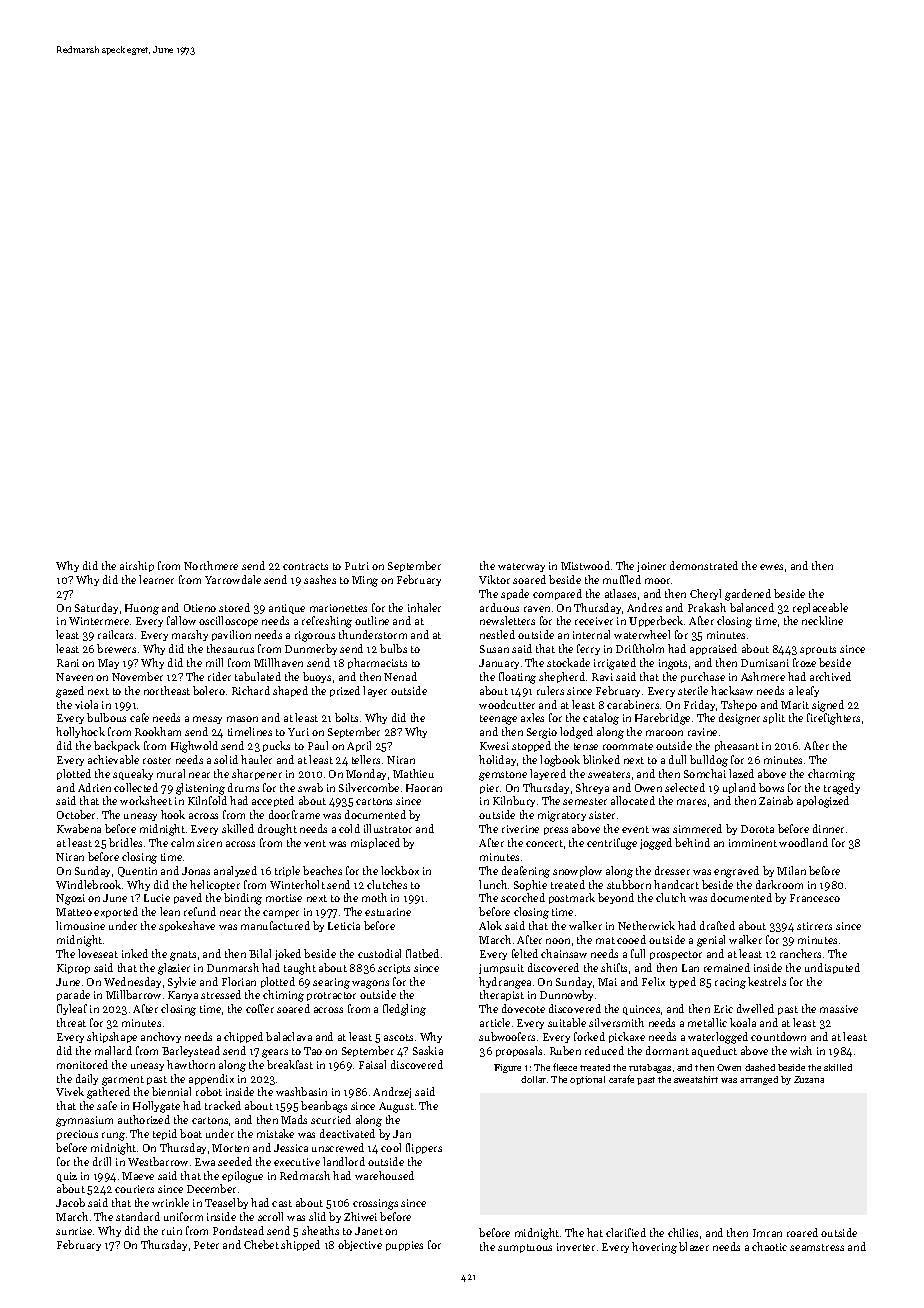 This screenshot has height=1308, width=924. What do you see at coordinates (76, 814) in the screenshot?
I see `October` at bounding box center [76, 814].
